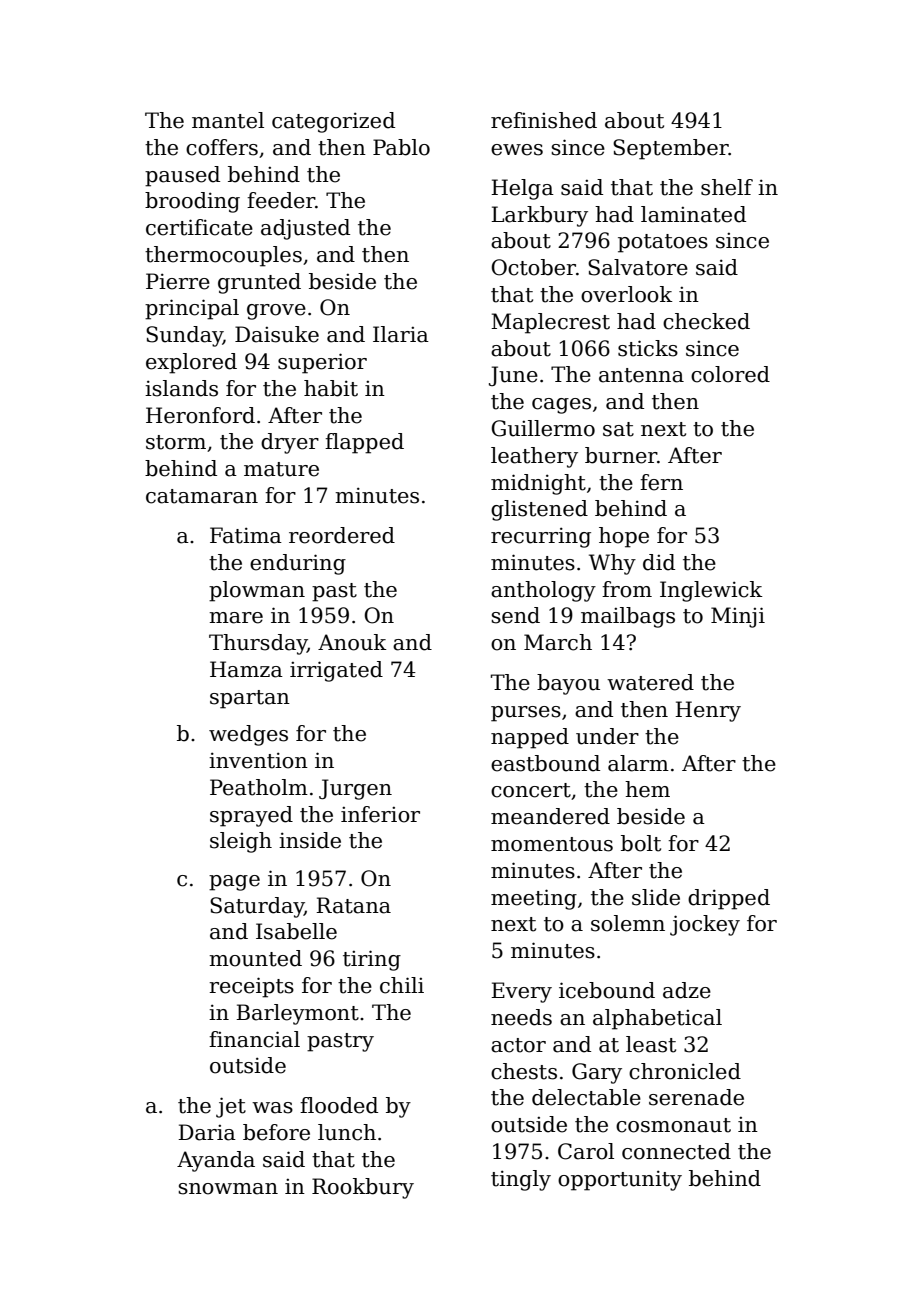 This screenshot has height=1311, width=924. What do you see at coordinates (380, 814) in the screenshot?
I see `inferior` at bounding box center [380, 814].
